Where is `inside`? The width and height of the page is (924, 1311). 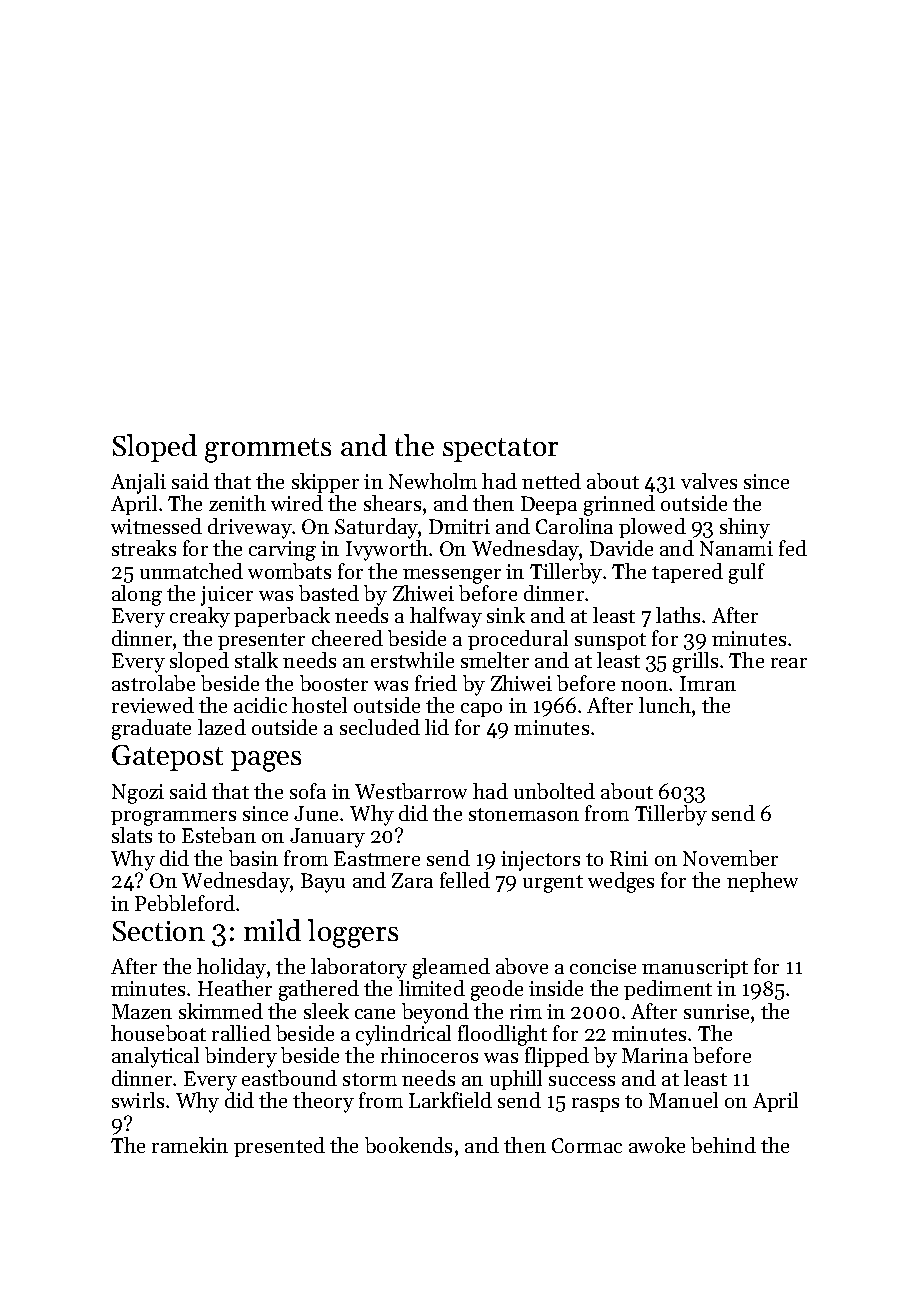
inside is located at coordinates (556, 988).
